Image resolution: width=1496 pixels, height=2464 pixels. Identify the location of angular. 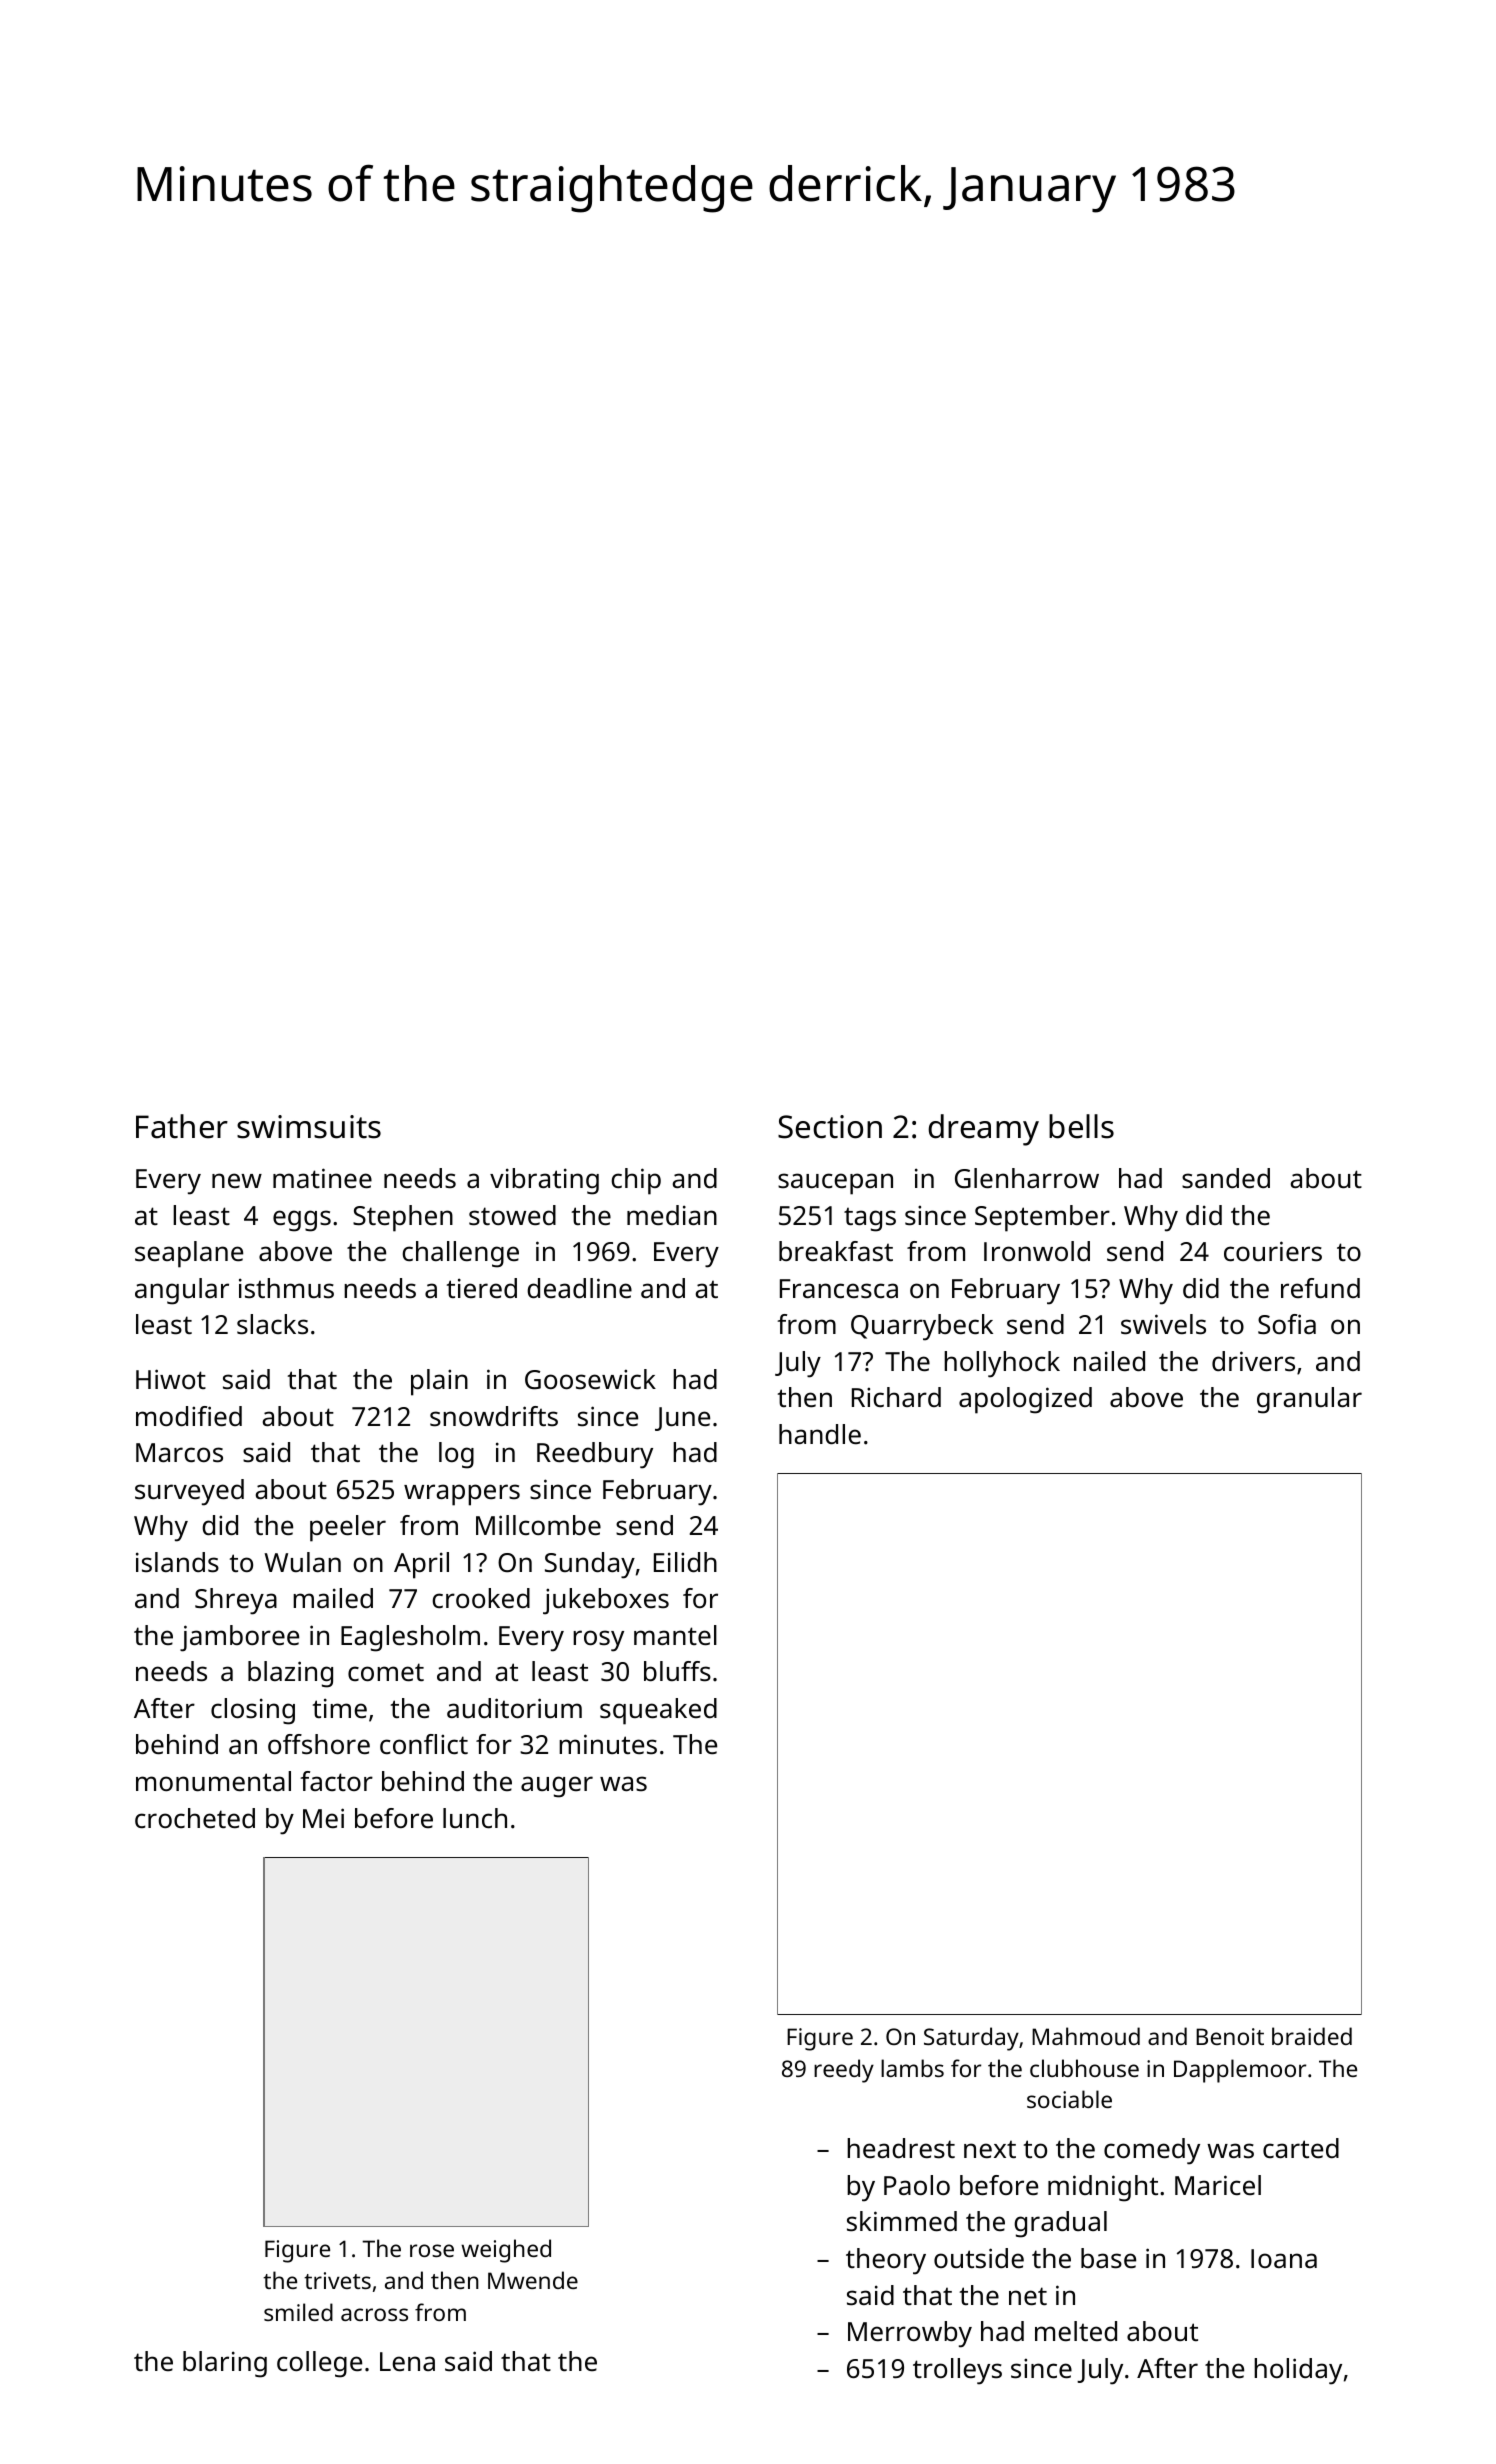
(182, 1291).
